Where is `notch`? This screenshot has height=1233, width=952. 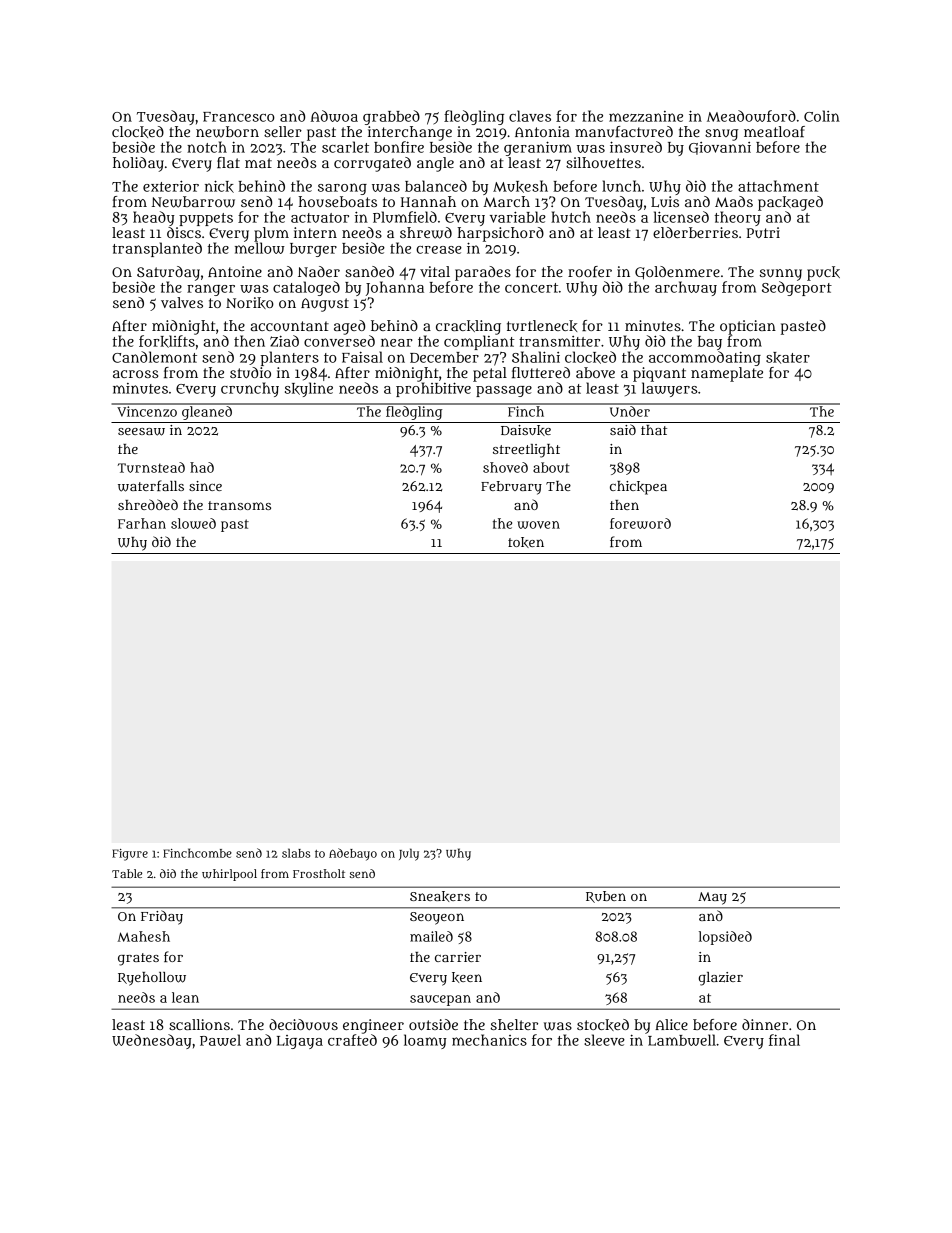 notch is located at coordinates (207, 147).
